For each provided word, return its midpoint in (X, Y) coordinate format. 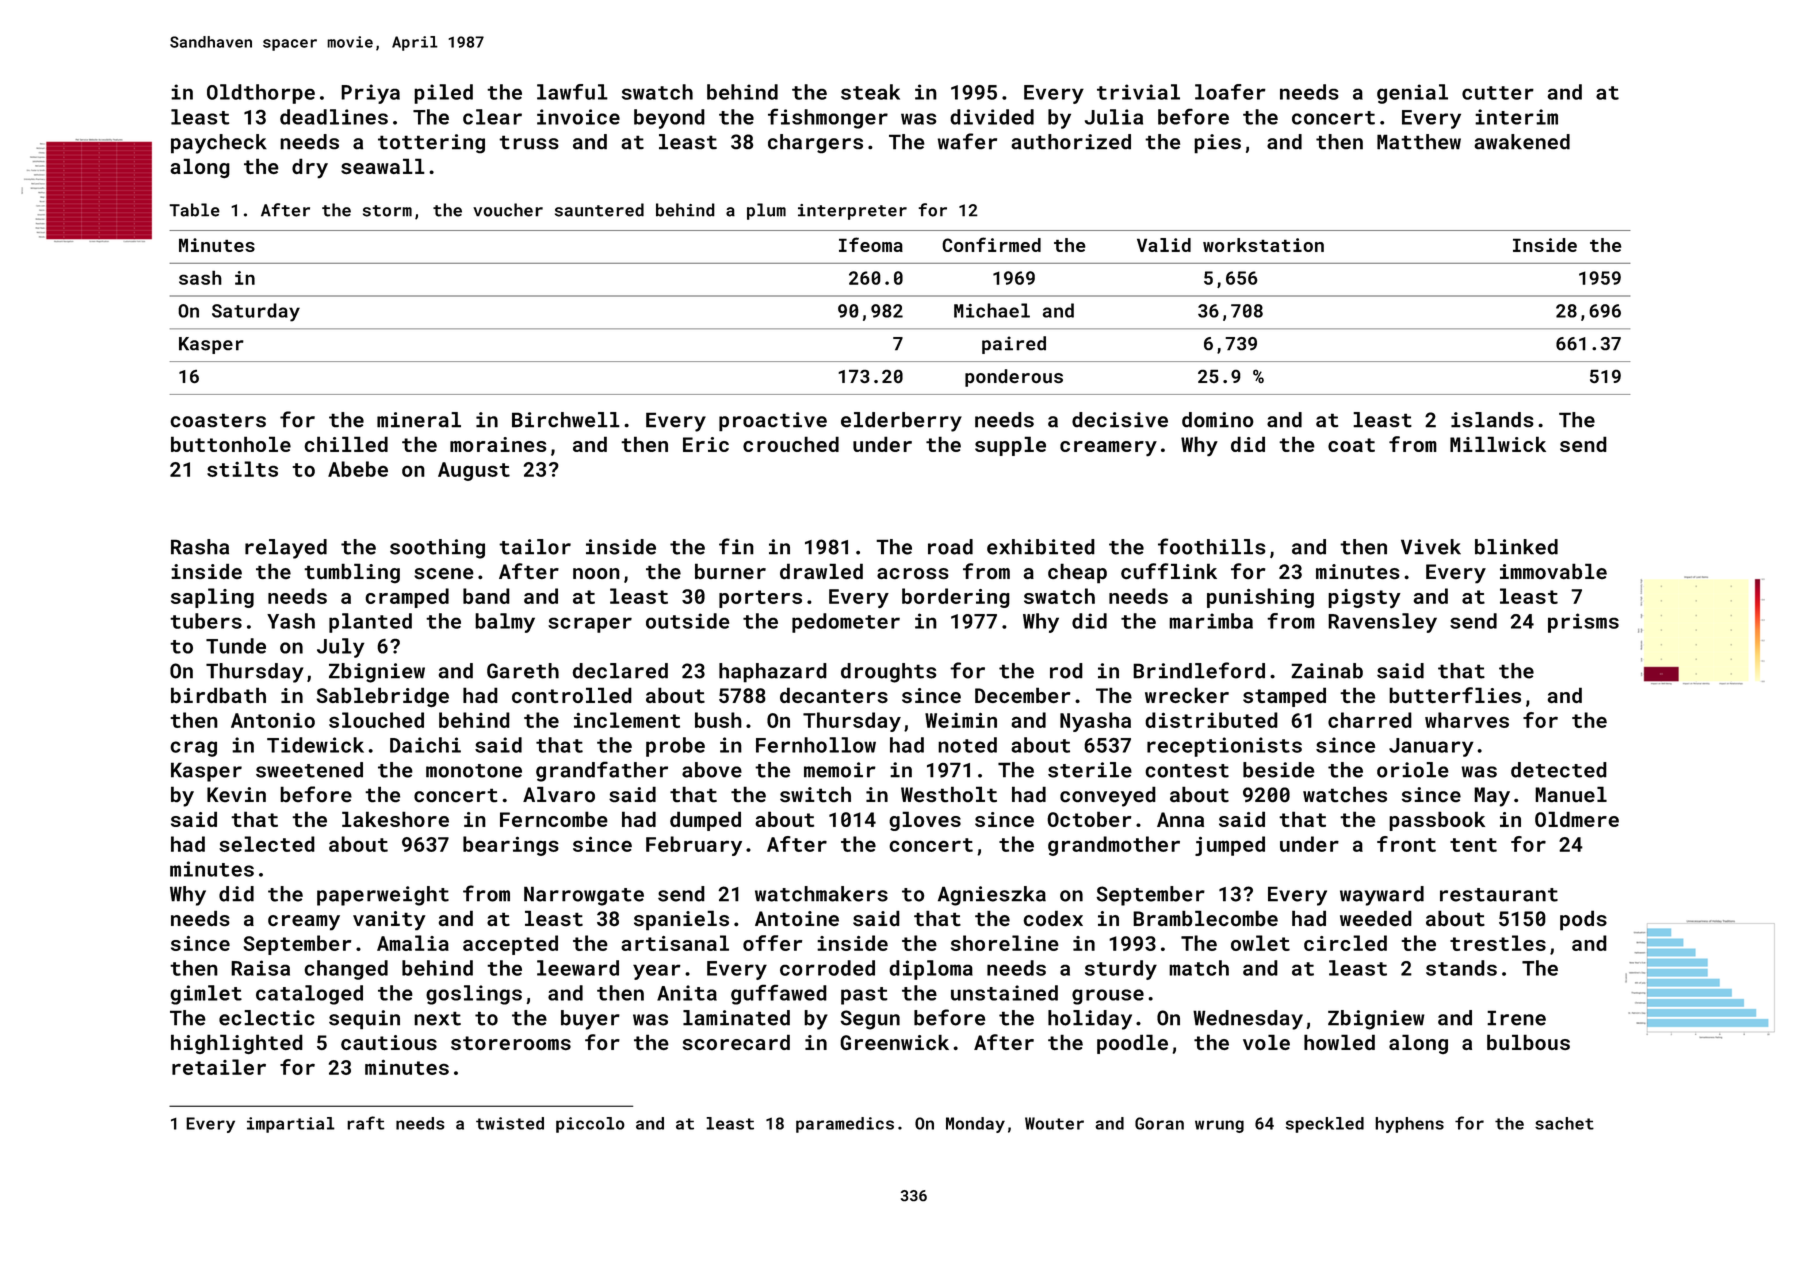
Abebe (358, 469)
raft (366, 1123)
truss (529, 142)
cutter (1498, 93)
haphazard (773, 673)
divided (992, 117)
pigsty (1364, 599)
